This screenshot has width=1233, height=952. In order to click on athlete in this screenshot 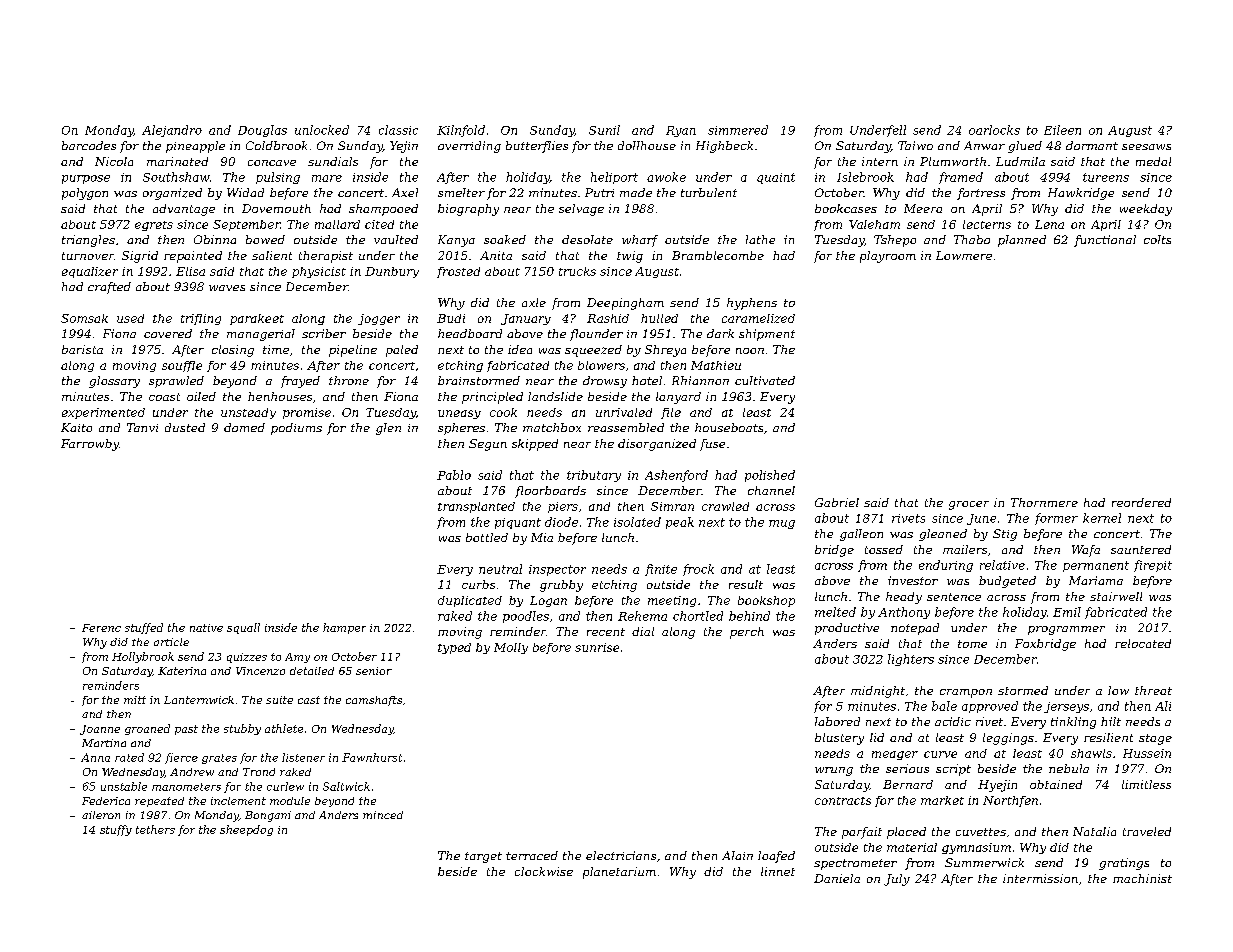, I will do `click(284, 728)`.
